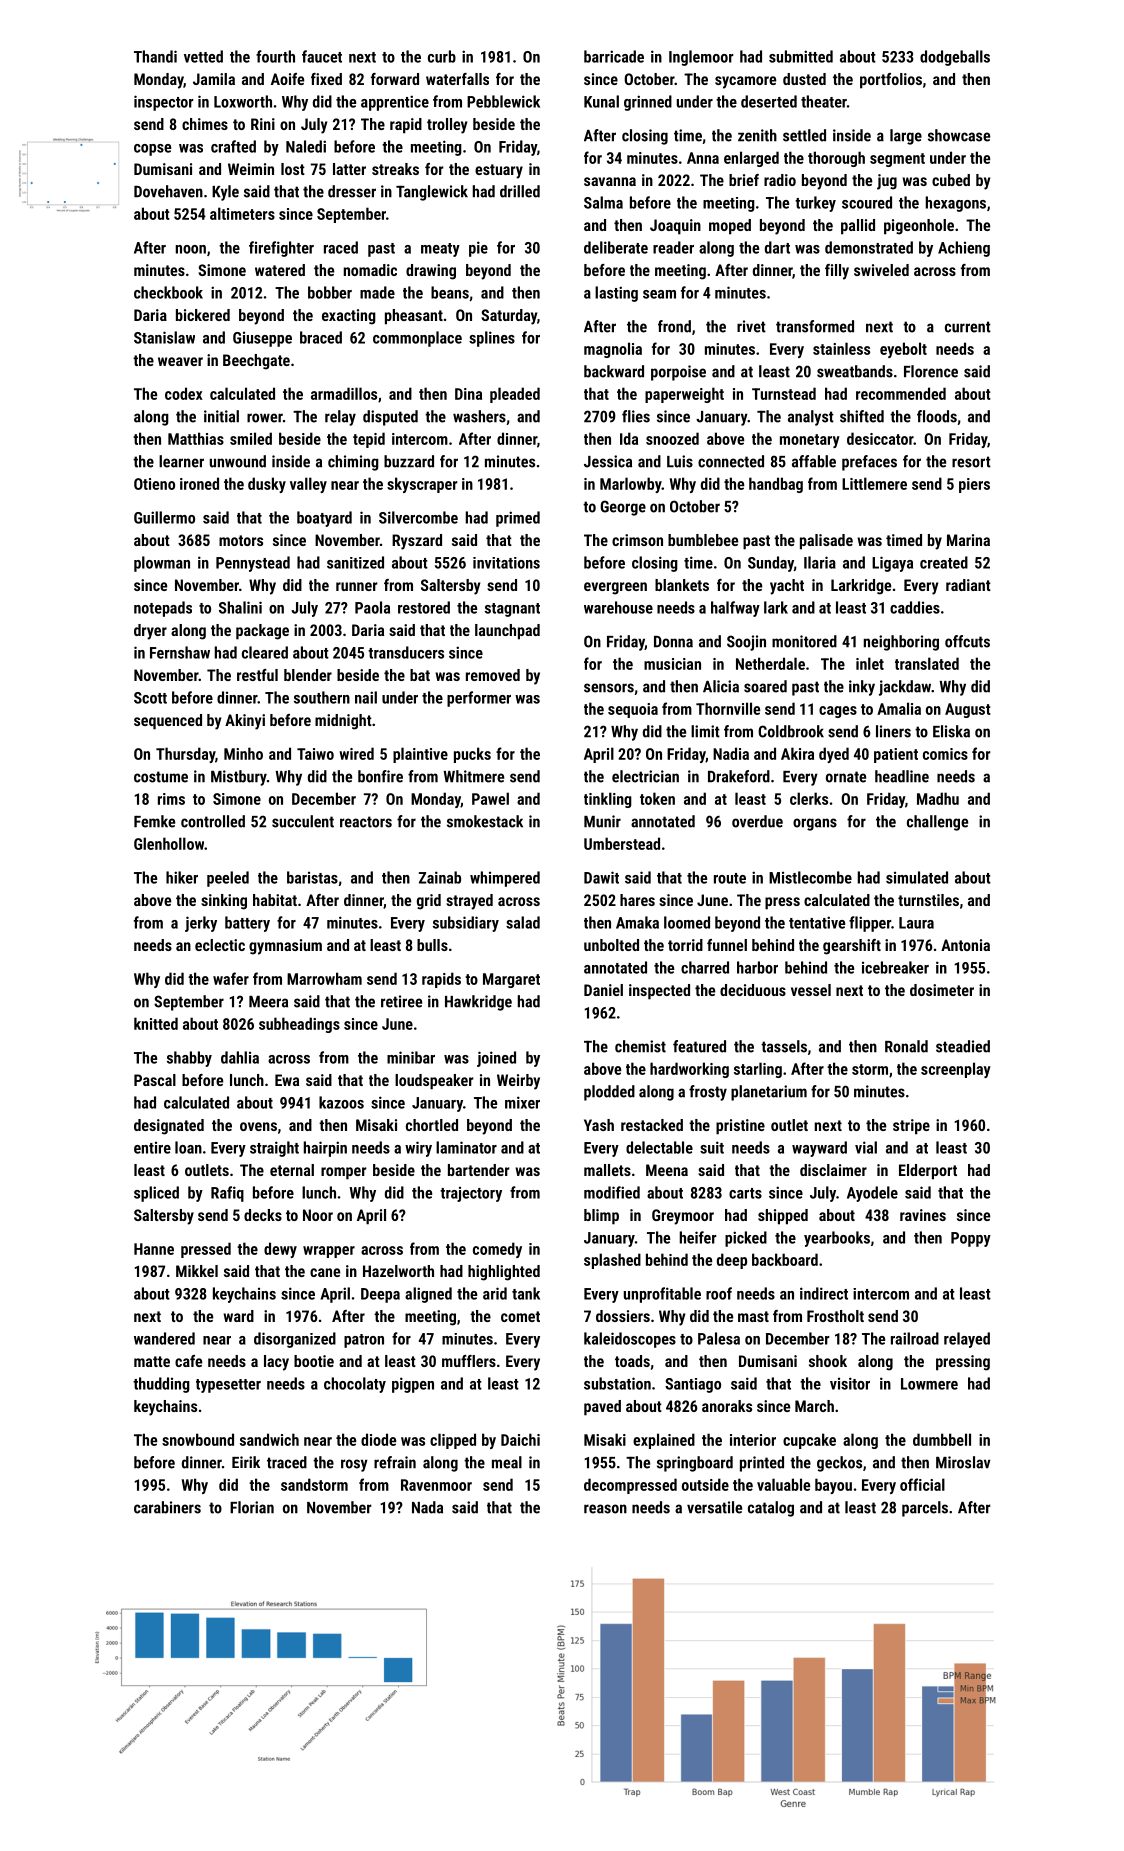 The image size is (1124, 1851). I want to click on cubed, so click(951, 180).
